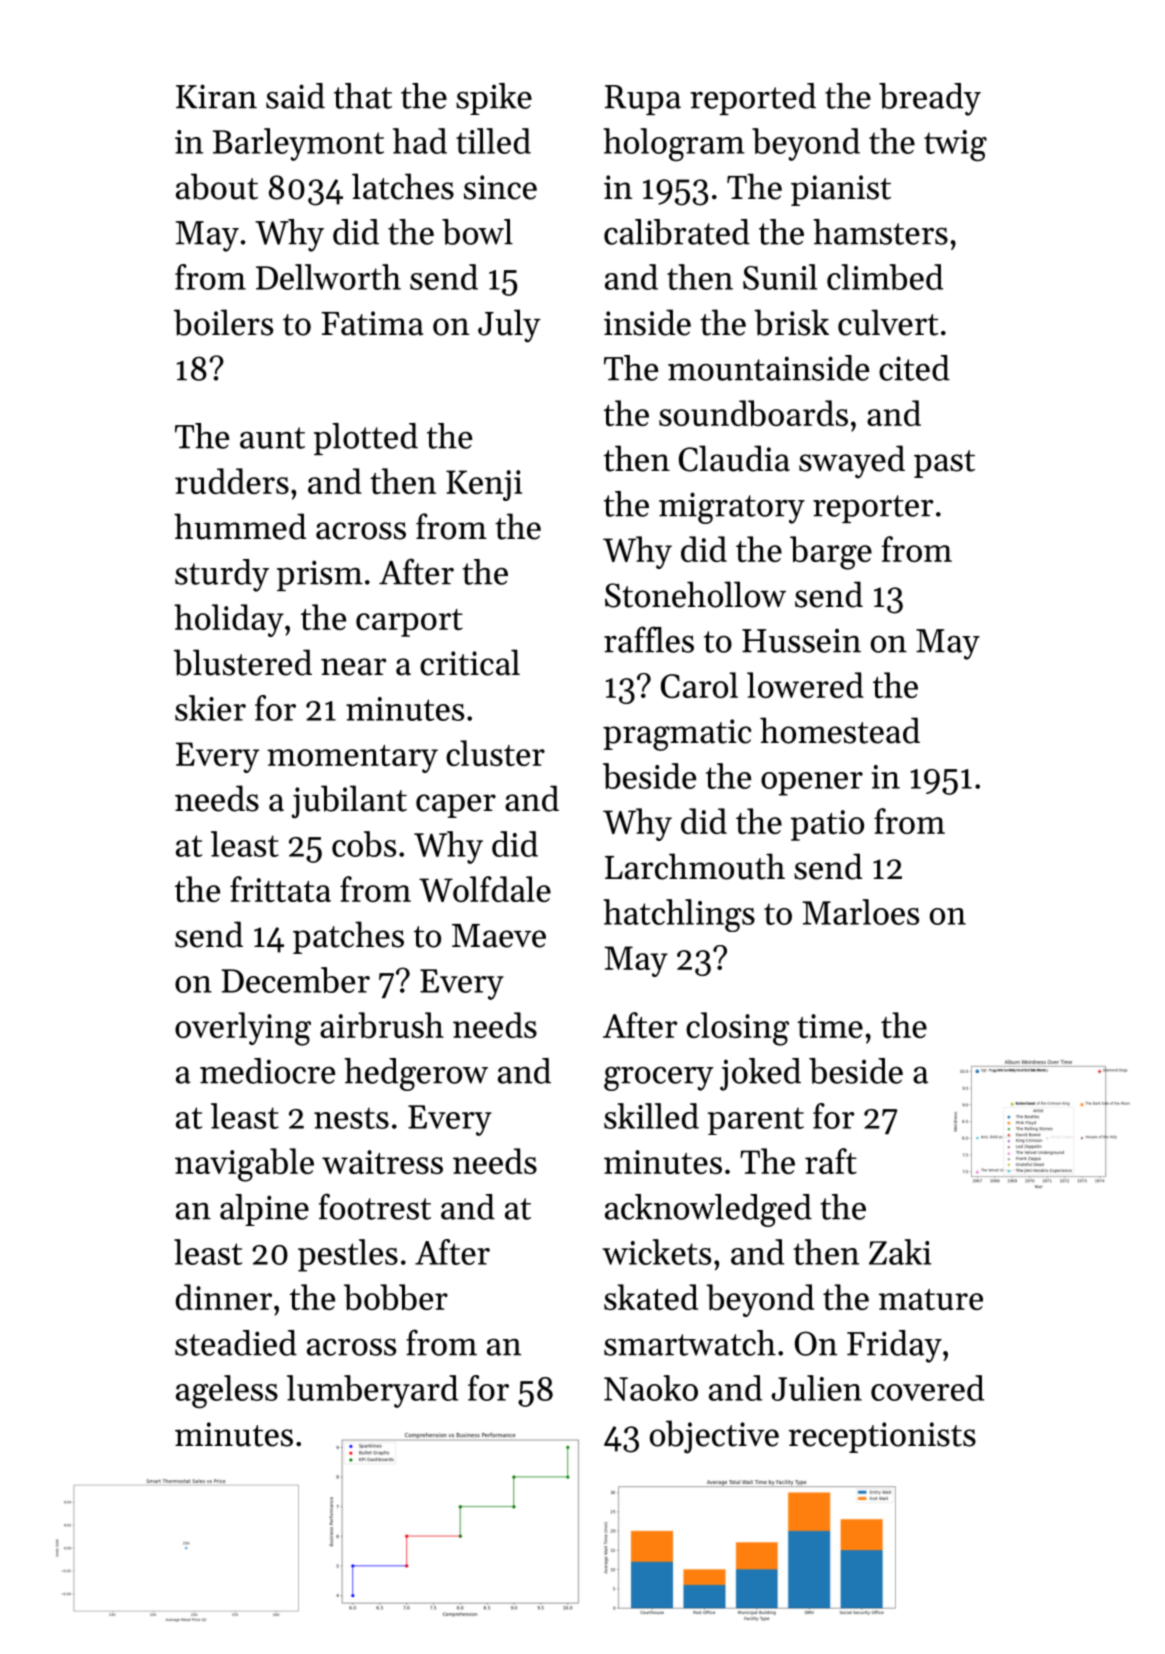 The height and width of the screenshot is (1654, 1165). I want to click on Claudia, so click(734, 458).
